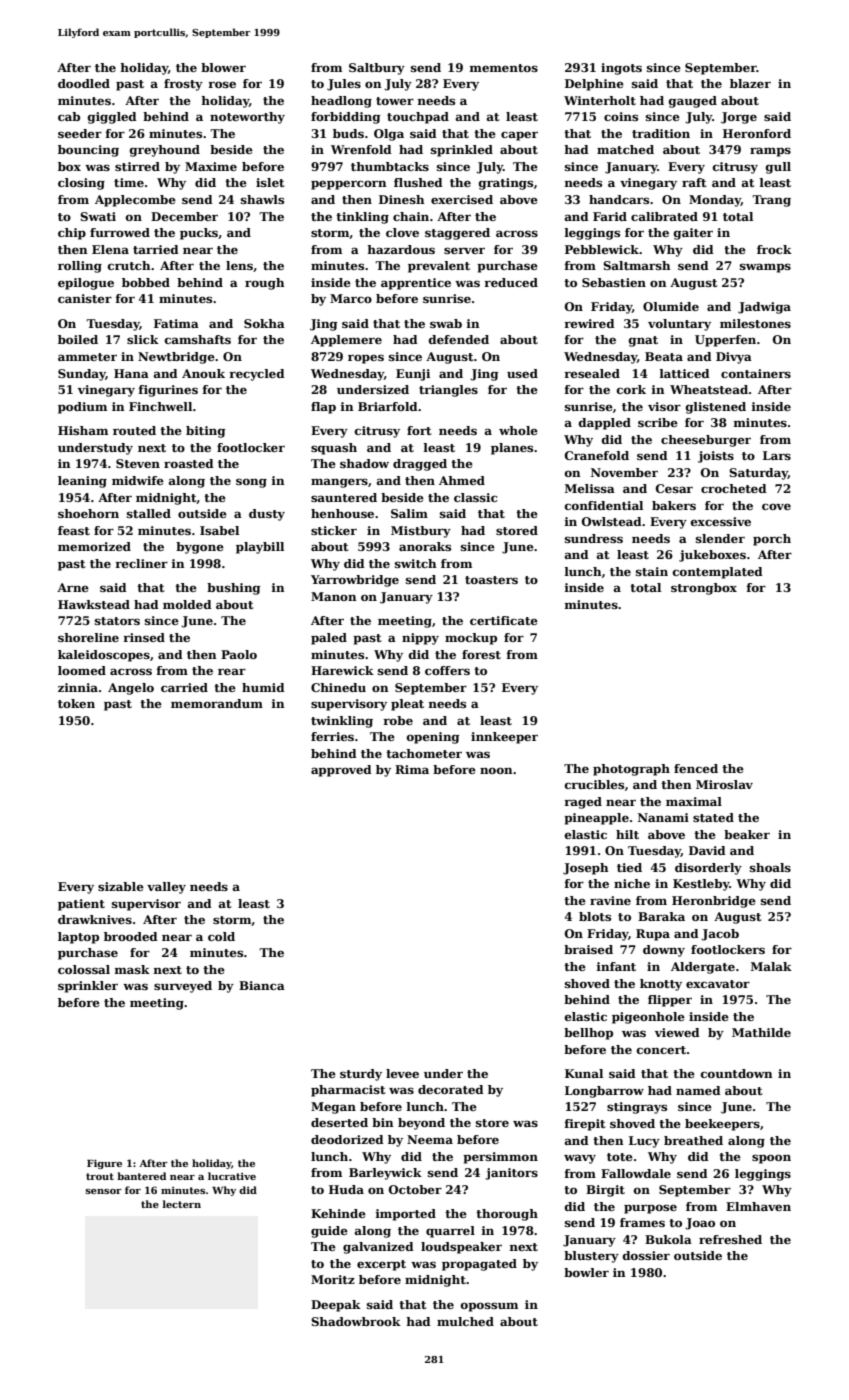 The height and width of the screenshot is (1400, 849). I want to click on Malak, so click(771, 966).
